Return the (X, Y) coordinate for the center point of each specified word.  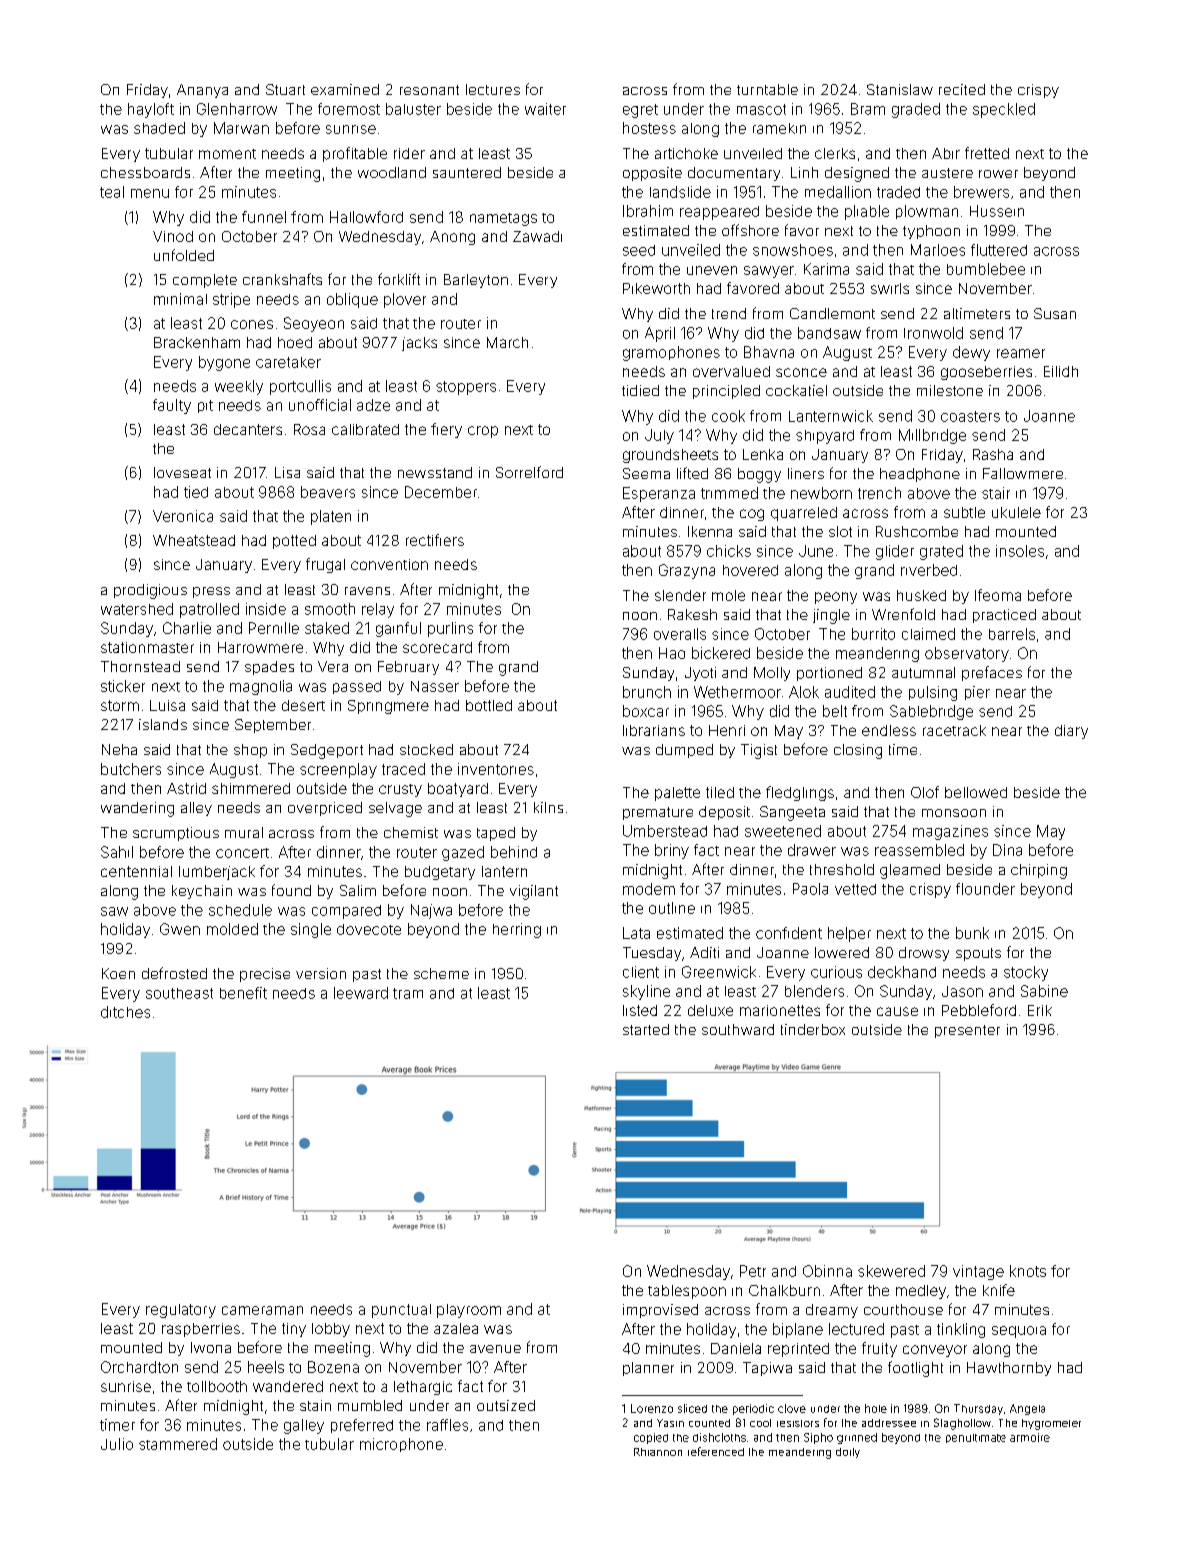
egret (640, 111)
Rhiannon (658, 1452)
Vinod (173, 236)
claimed (928, 634)
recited (962, 89)
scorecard (437, 647)
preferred (362, 1426)
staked (327, 628)
